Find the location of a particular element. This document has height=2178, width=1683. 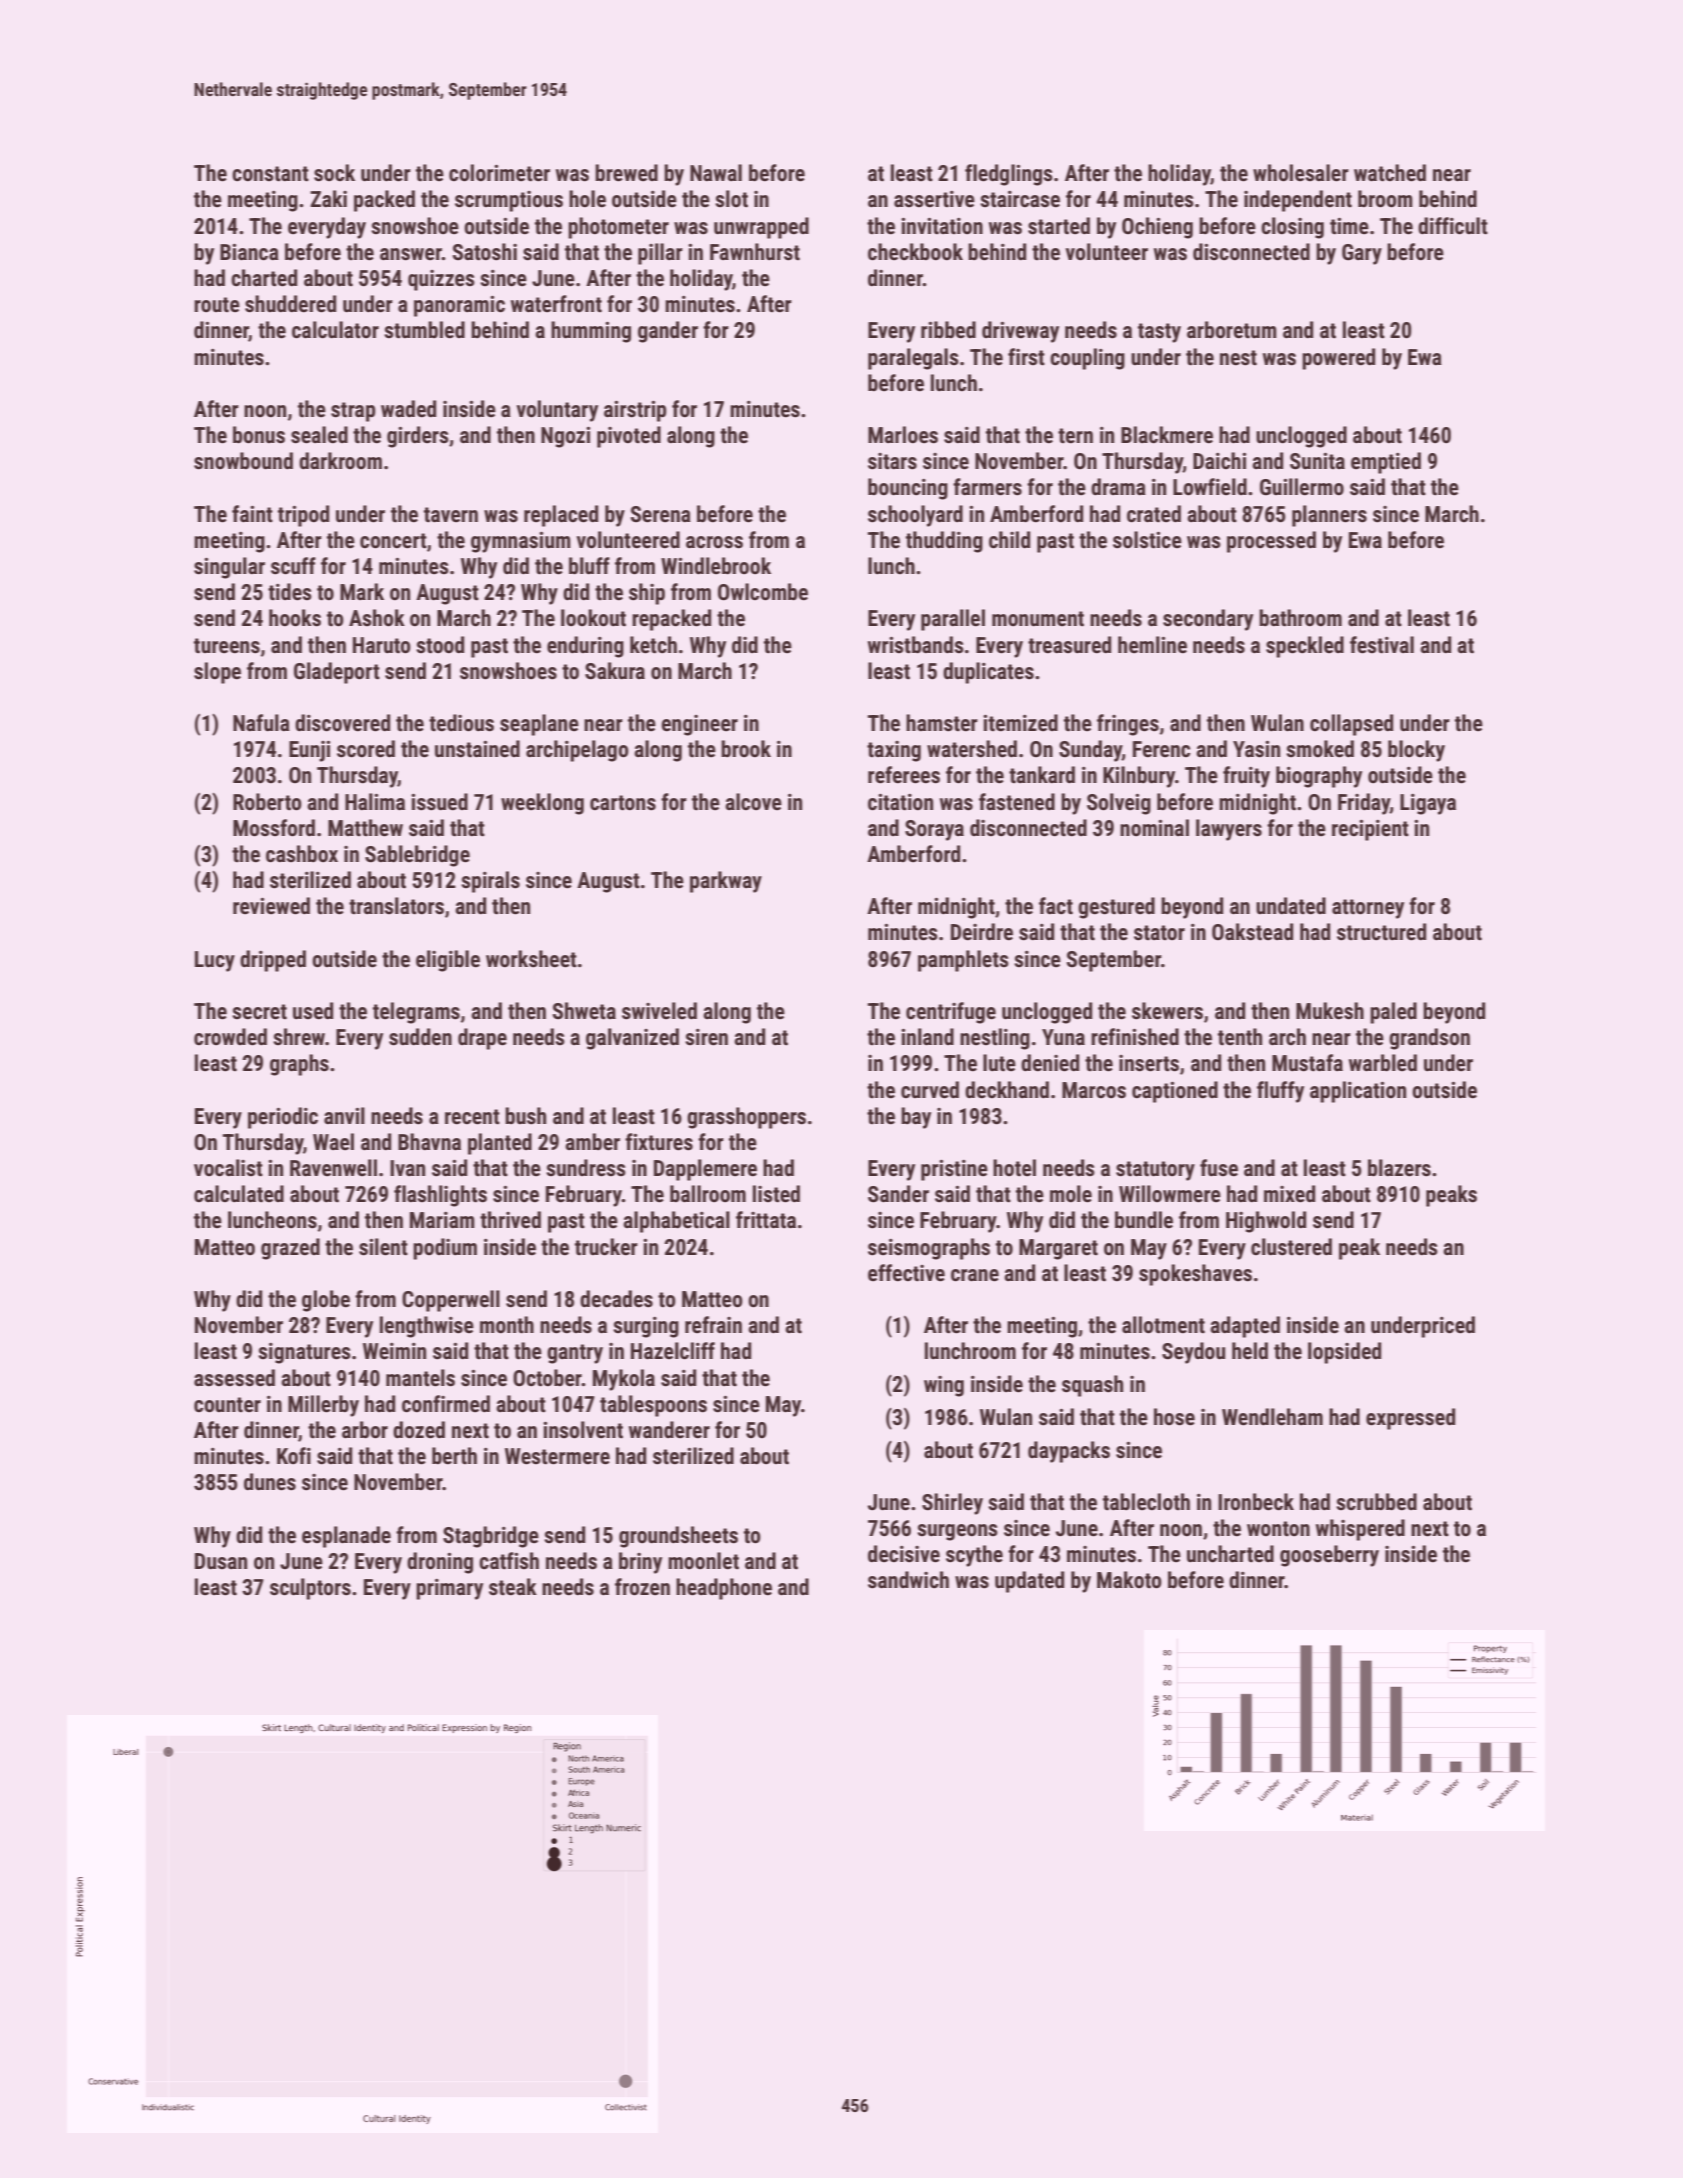

sock is located at coordinates (334, 173).
